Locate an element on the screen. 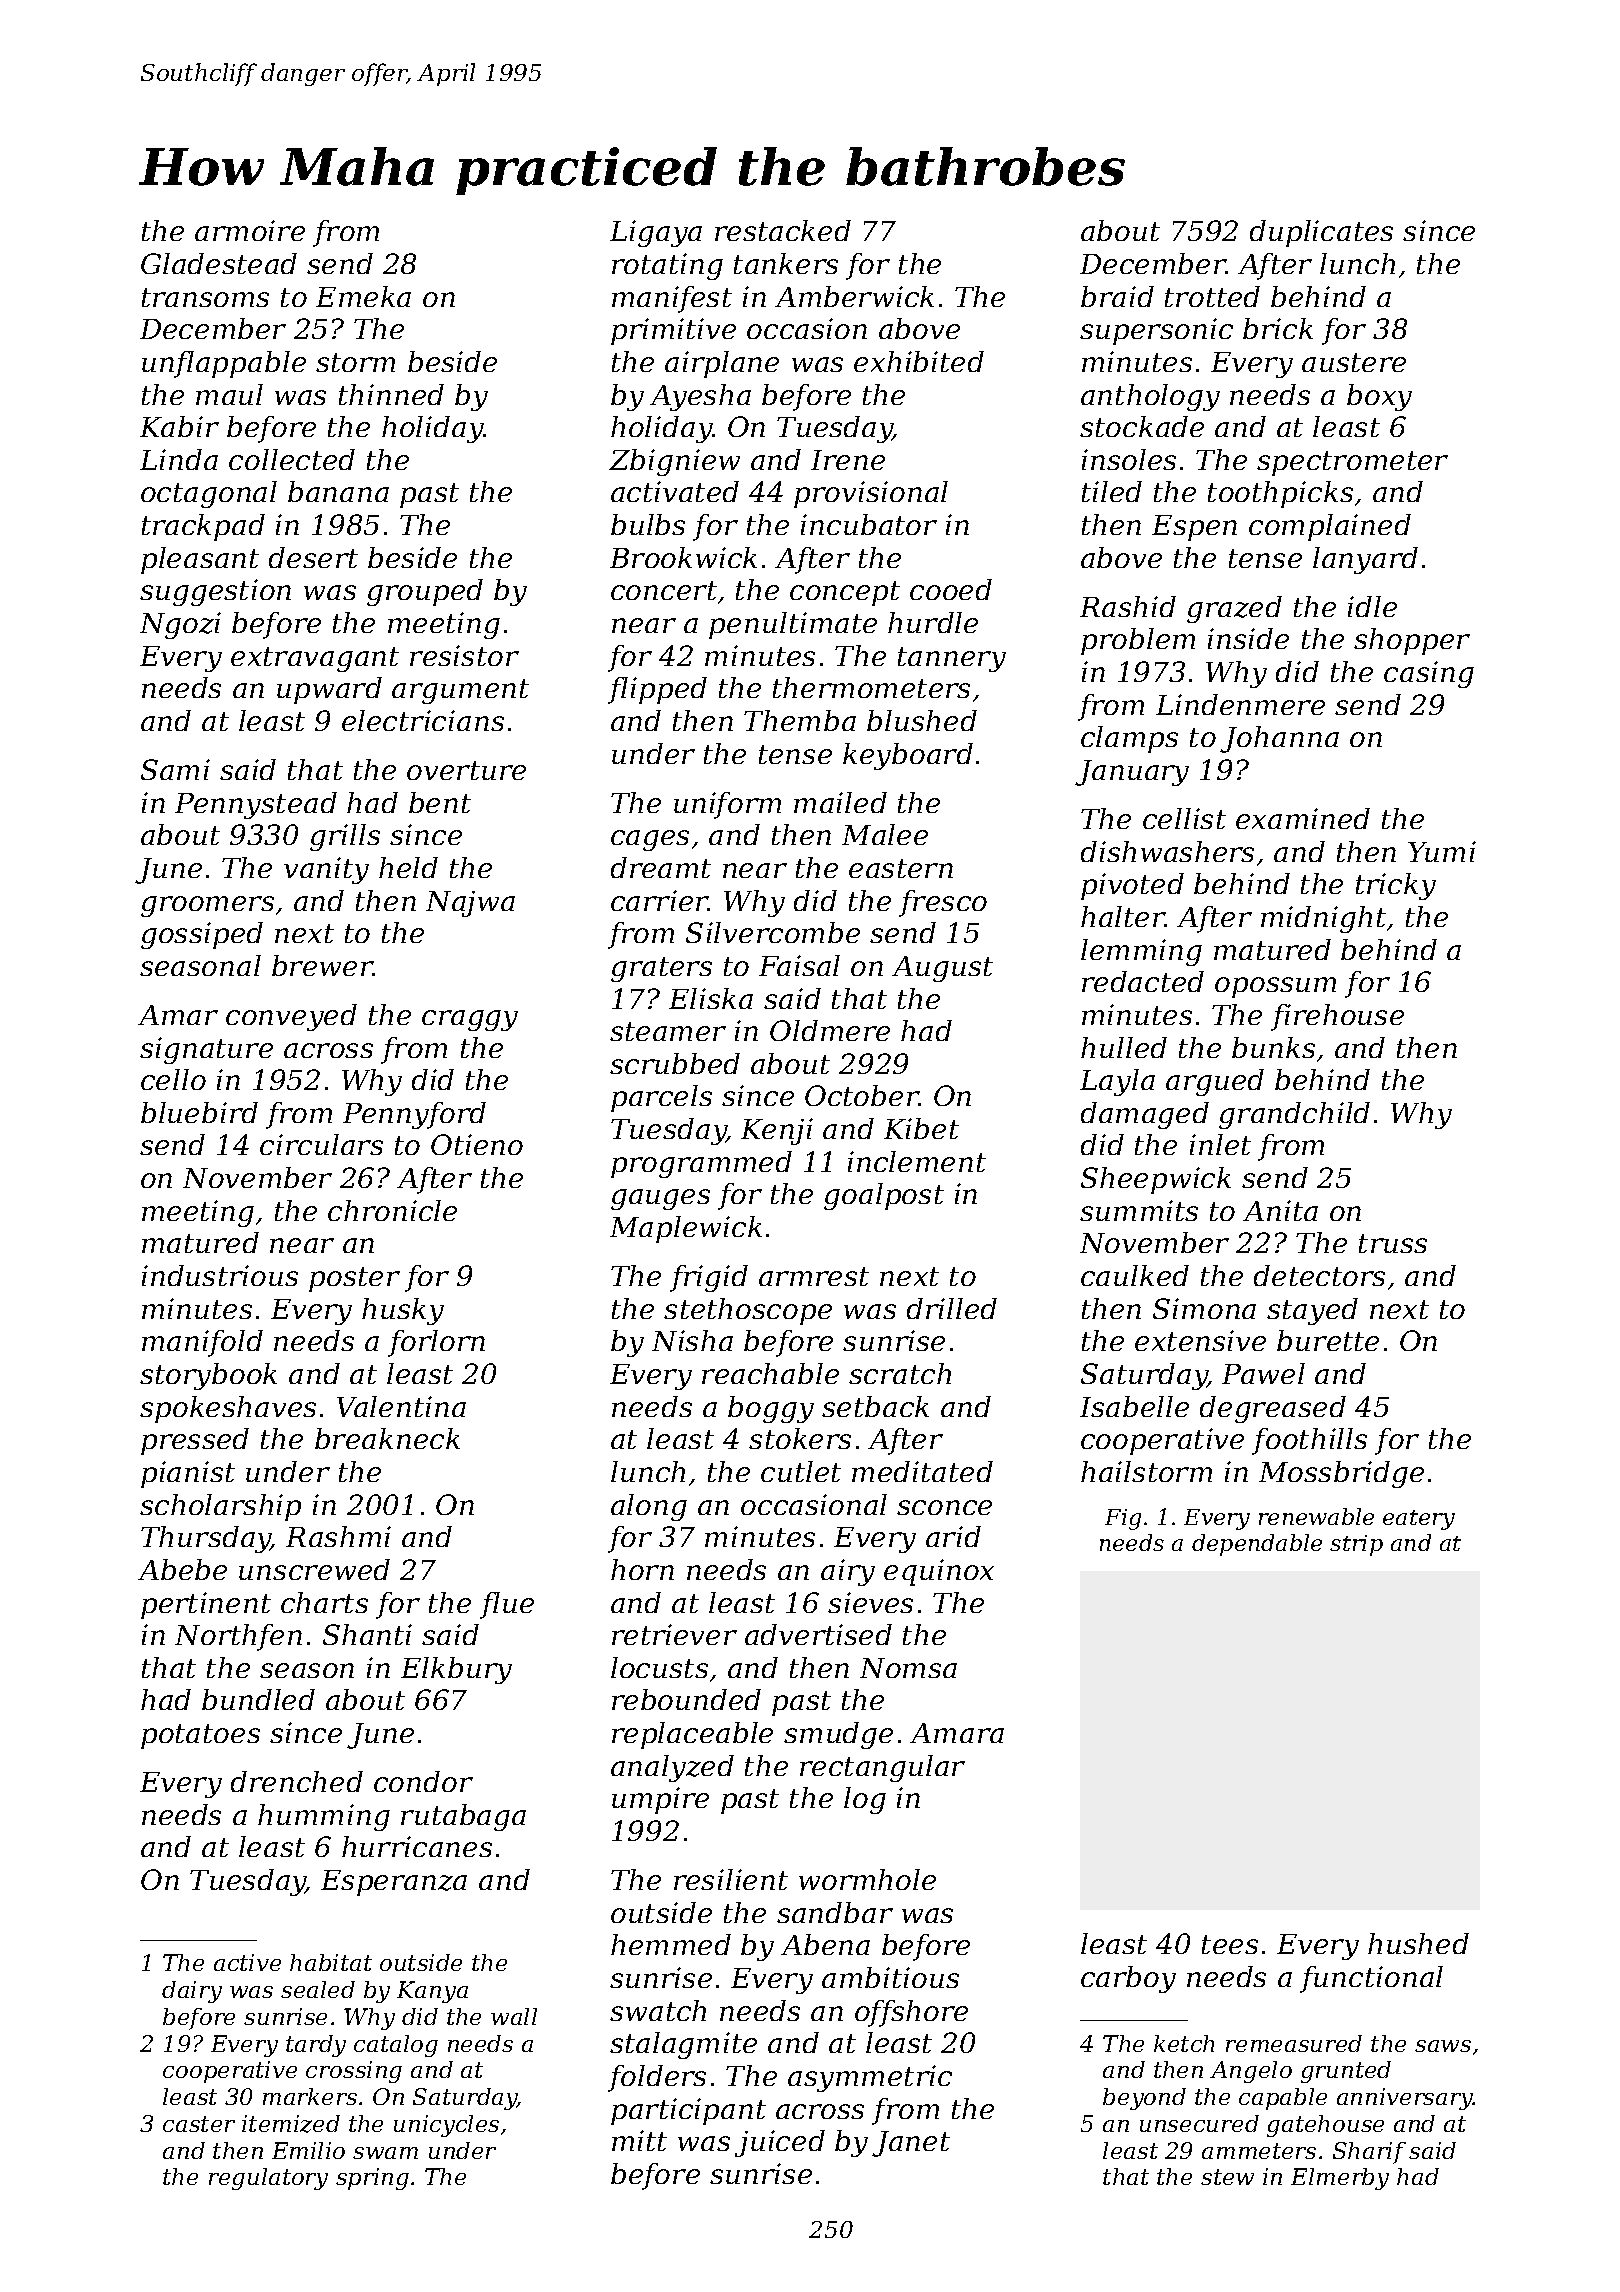 This screenshot has height=2292, width=1620. exhibited is located at coordinates (919, 361).
